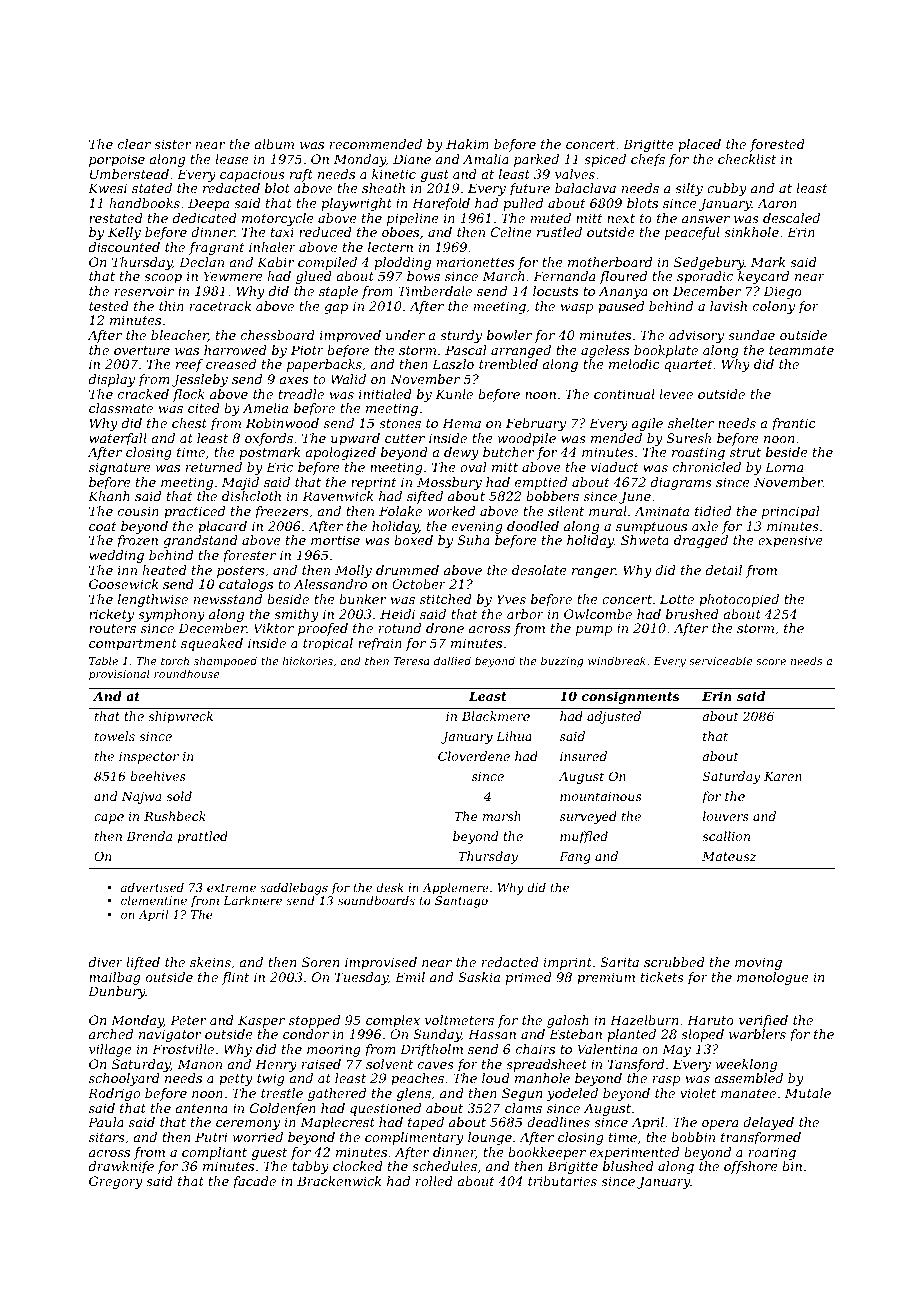 This screenshot has width=924, height=1314. What do you see at coordinates (116, 556) in the screenshot?
I see `wedding` at bounding box center [116, 556].
